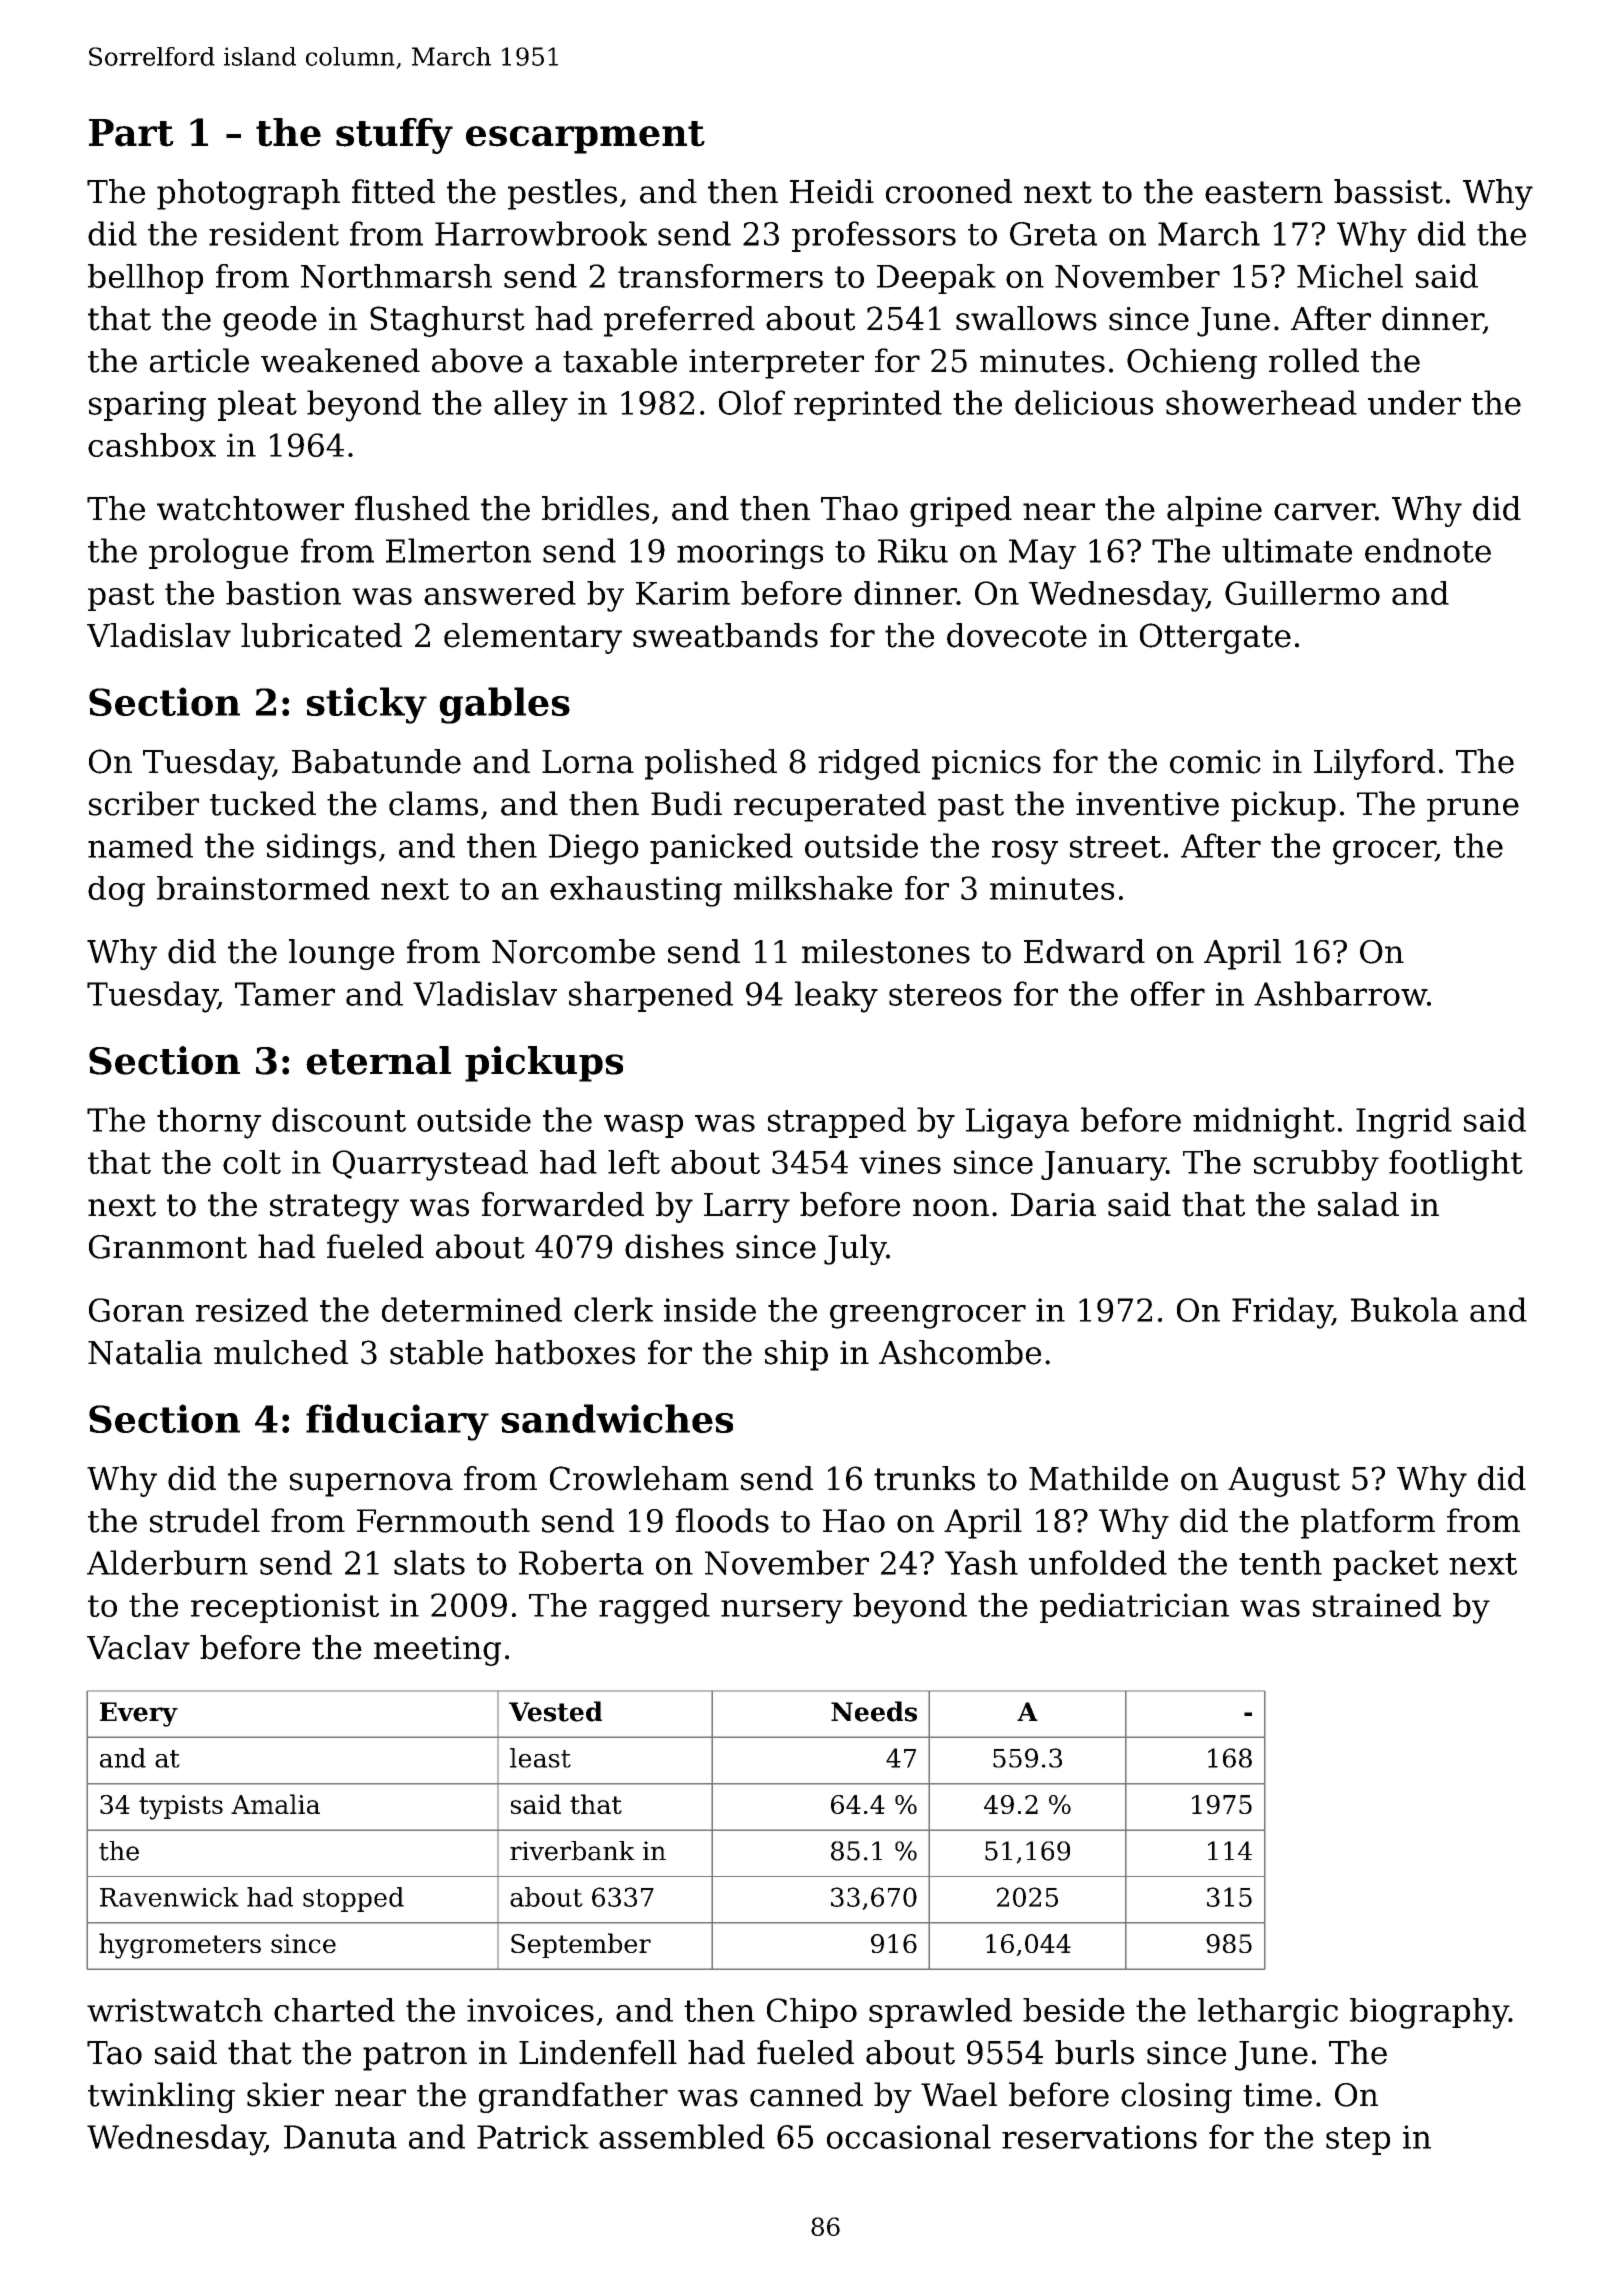 This screenshot has width=1620, height=2292. What do you see at coordinates (161, 2097) in the screenshot?
I see `twinkling` at bounding box center [161, 2097].
